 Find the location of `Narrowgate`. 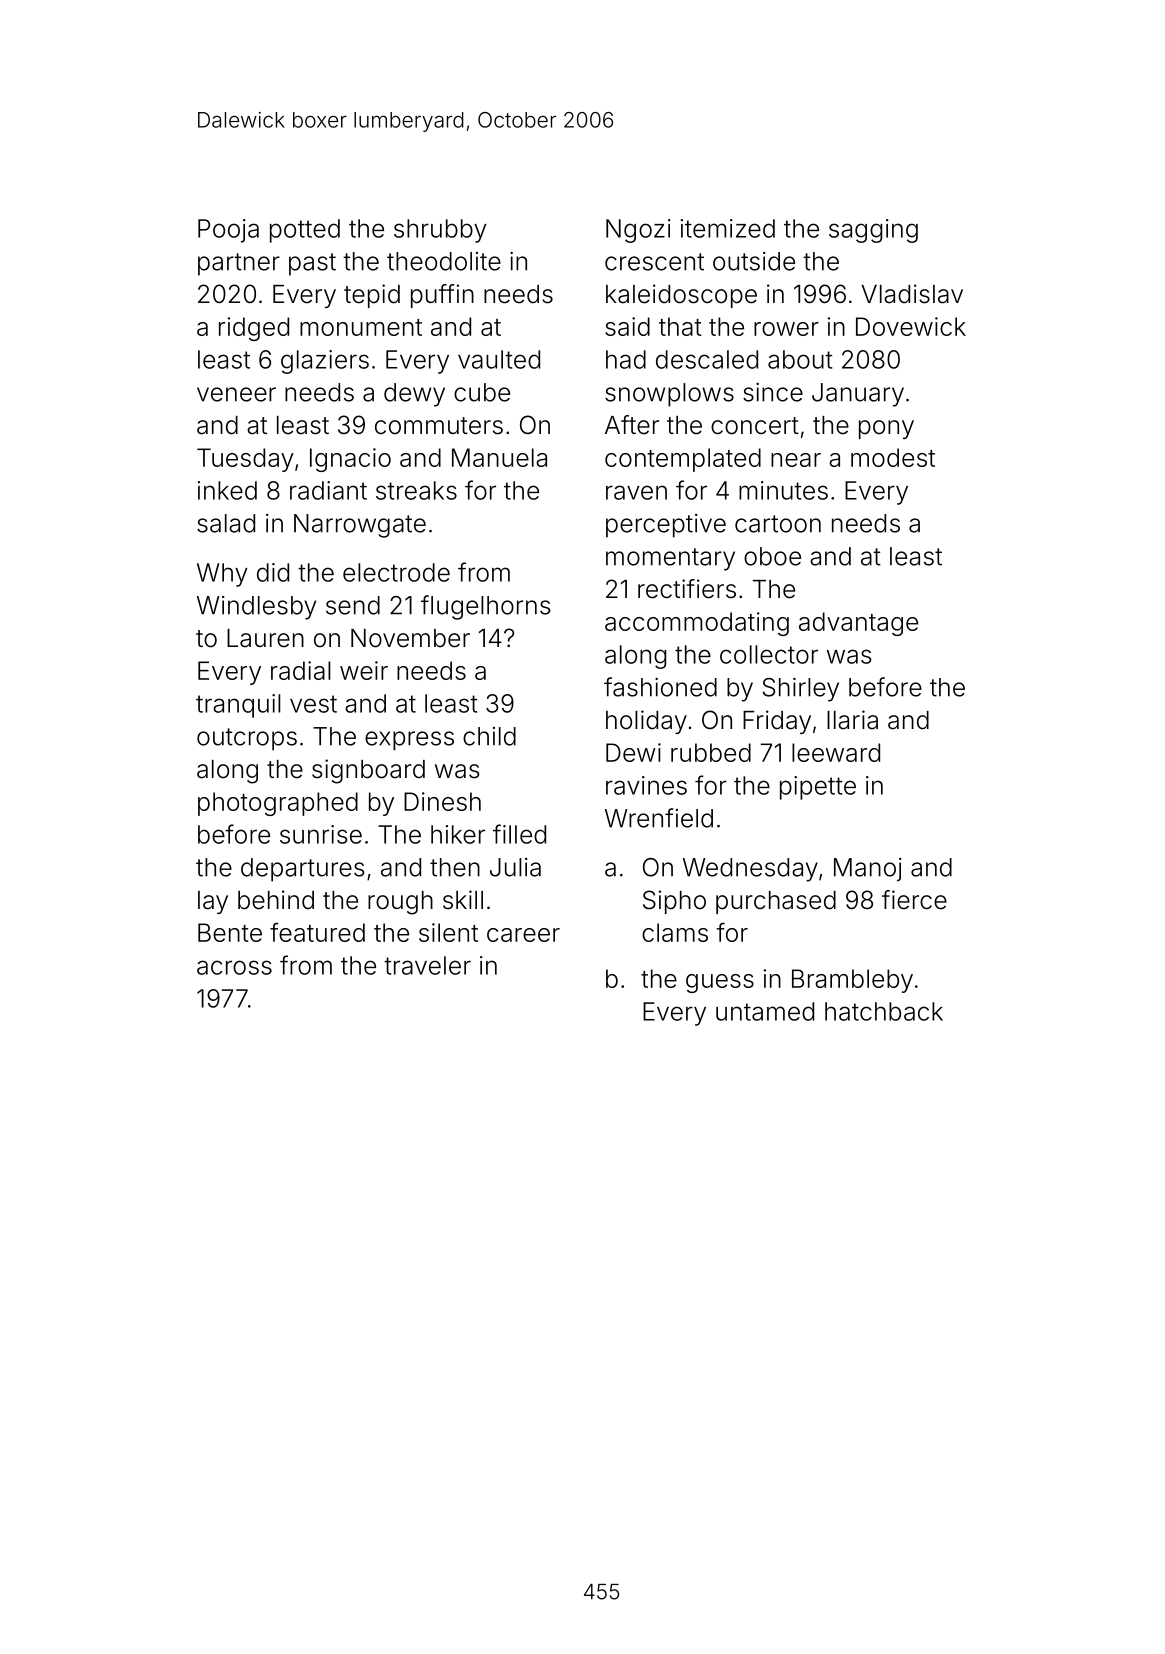

Narrowgate is located at coordinates (360, 526).
